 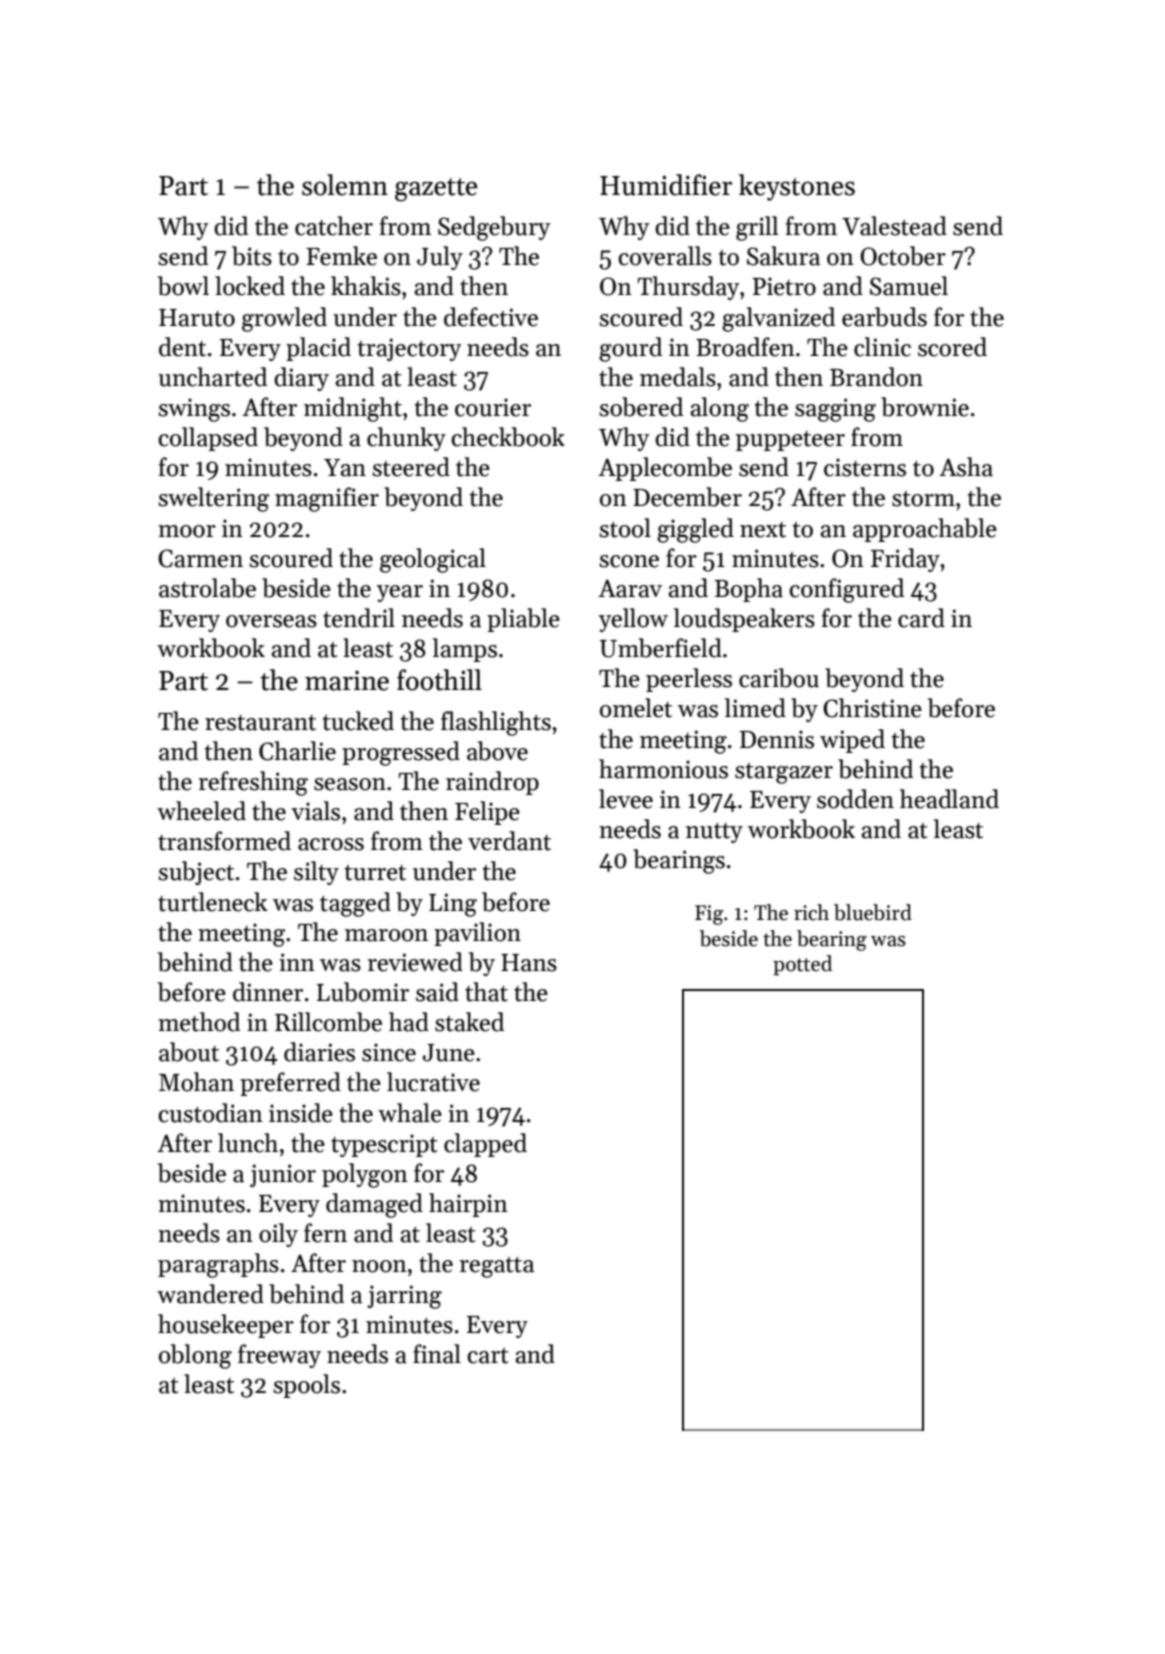 I want to click on headland, so click(x=949, y=799).
